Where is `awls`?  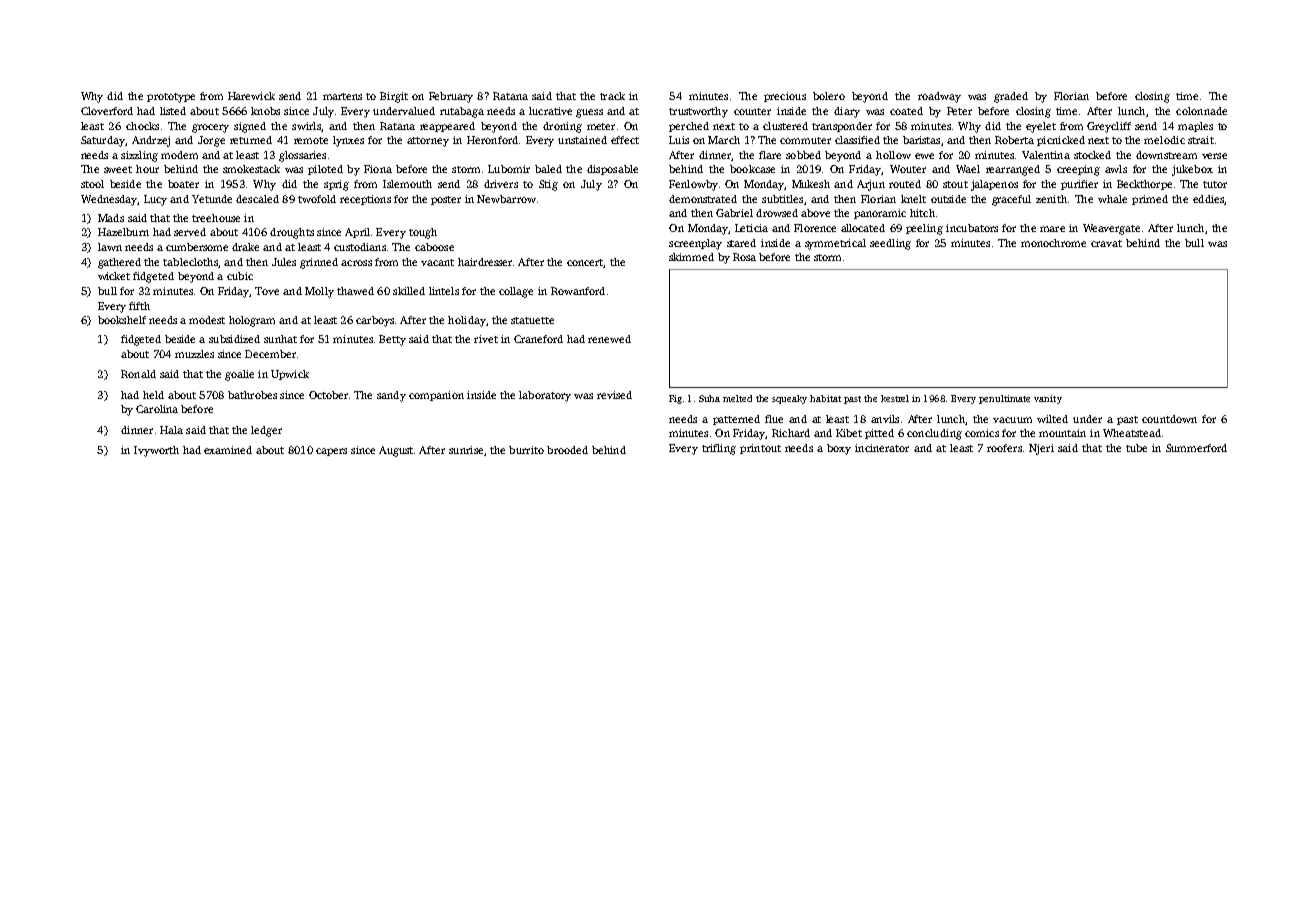 awls is located at coordinates (1116, 169).
